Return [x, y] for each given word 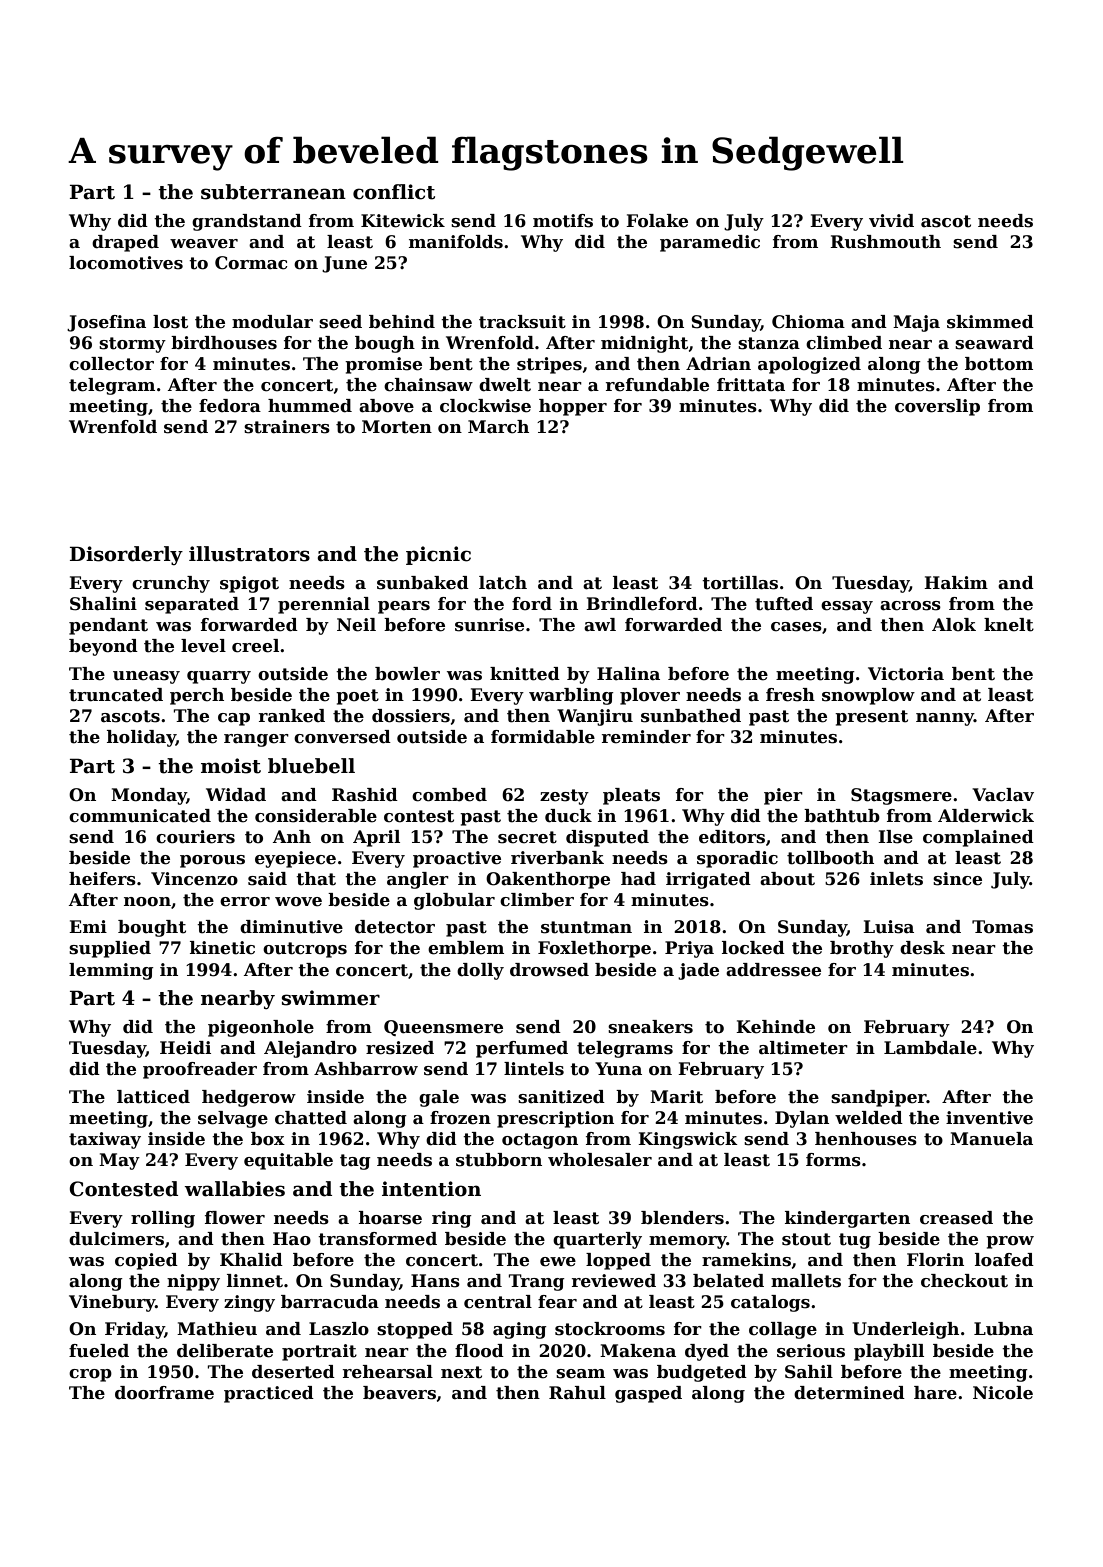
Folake [657, 221]
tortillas [740, 583]
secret [527, 837]
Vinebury [112, 1303]
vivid [891, 220]
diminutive [291, 927]
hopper [573, 407]
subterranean [273, 192]
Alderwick [986, 816]
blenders [682, 1218]
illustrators [249, 554]
